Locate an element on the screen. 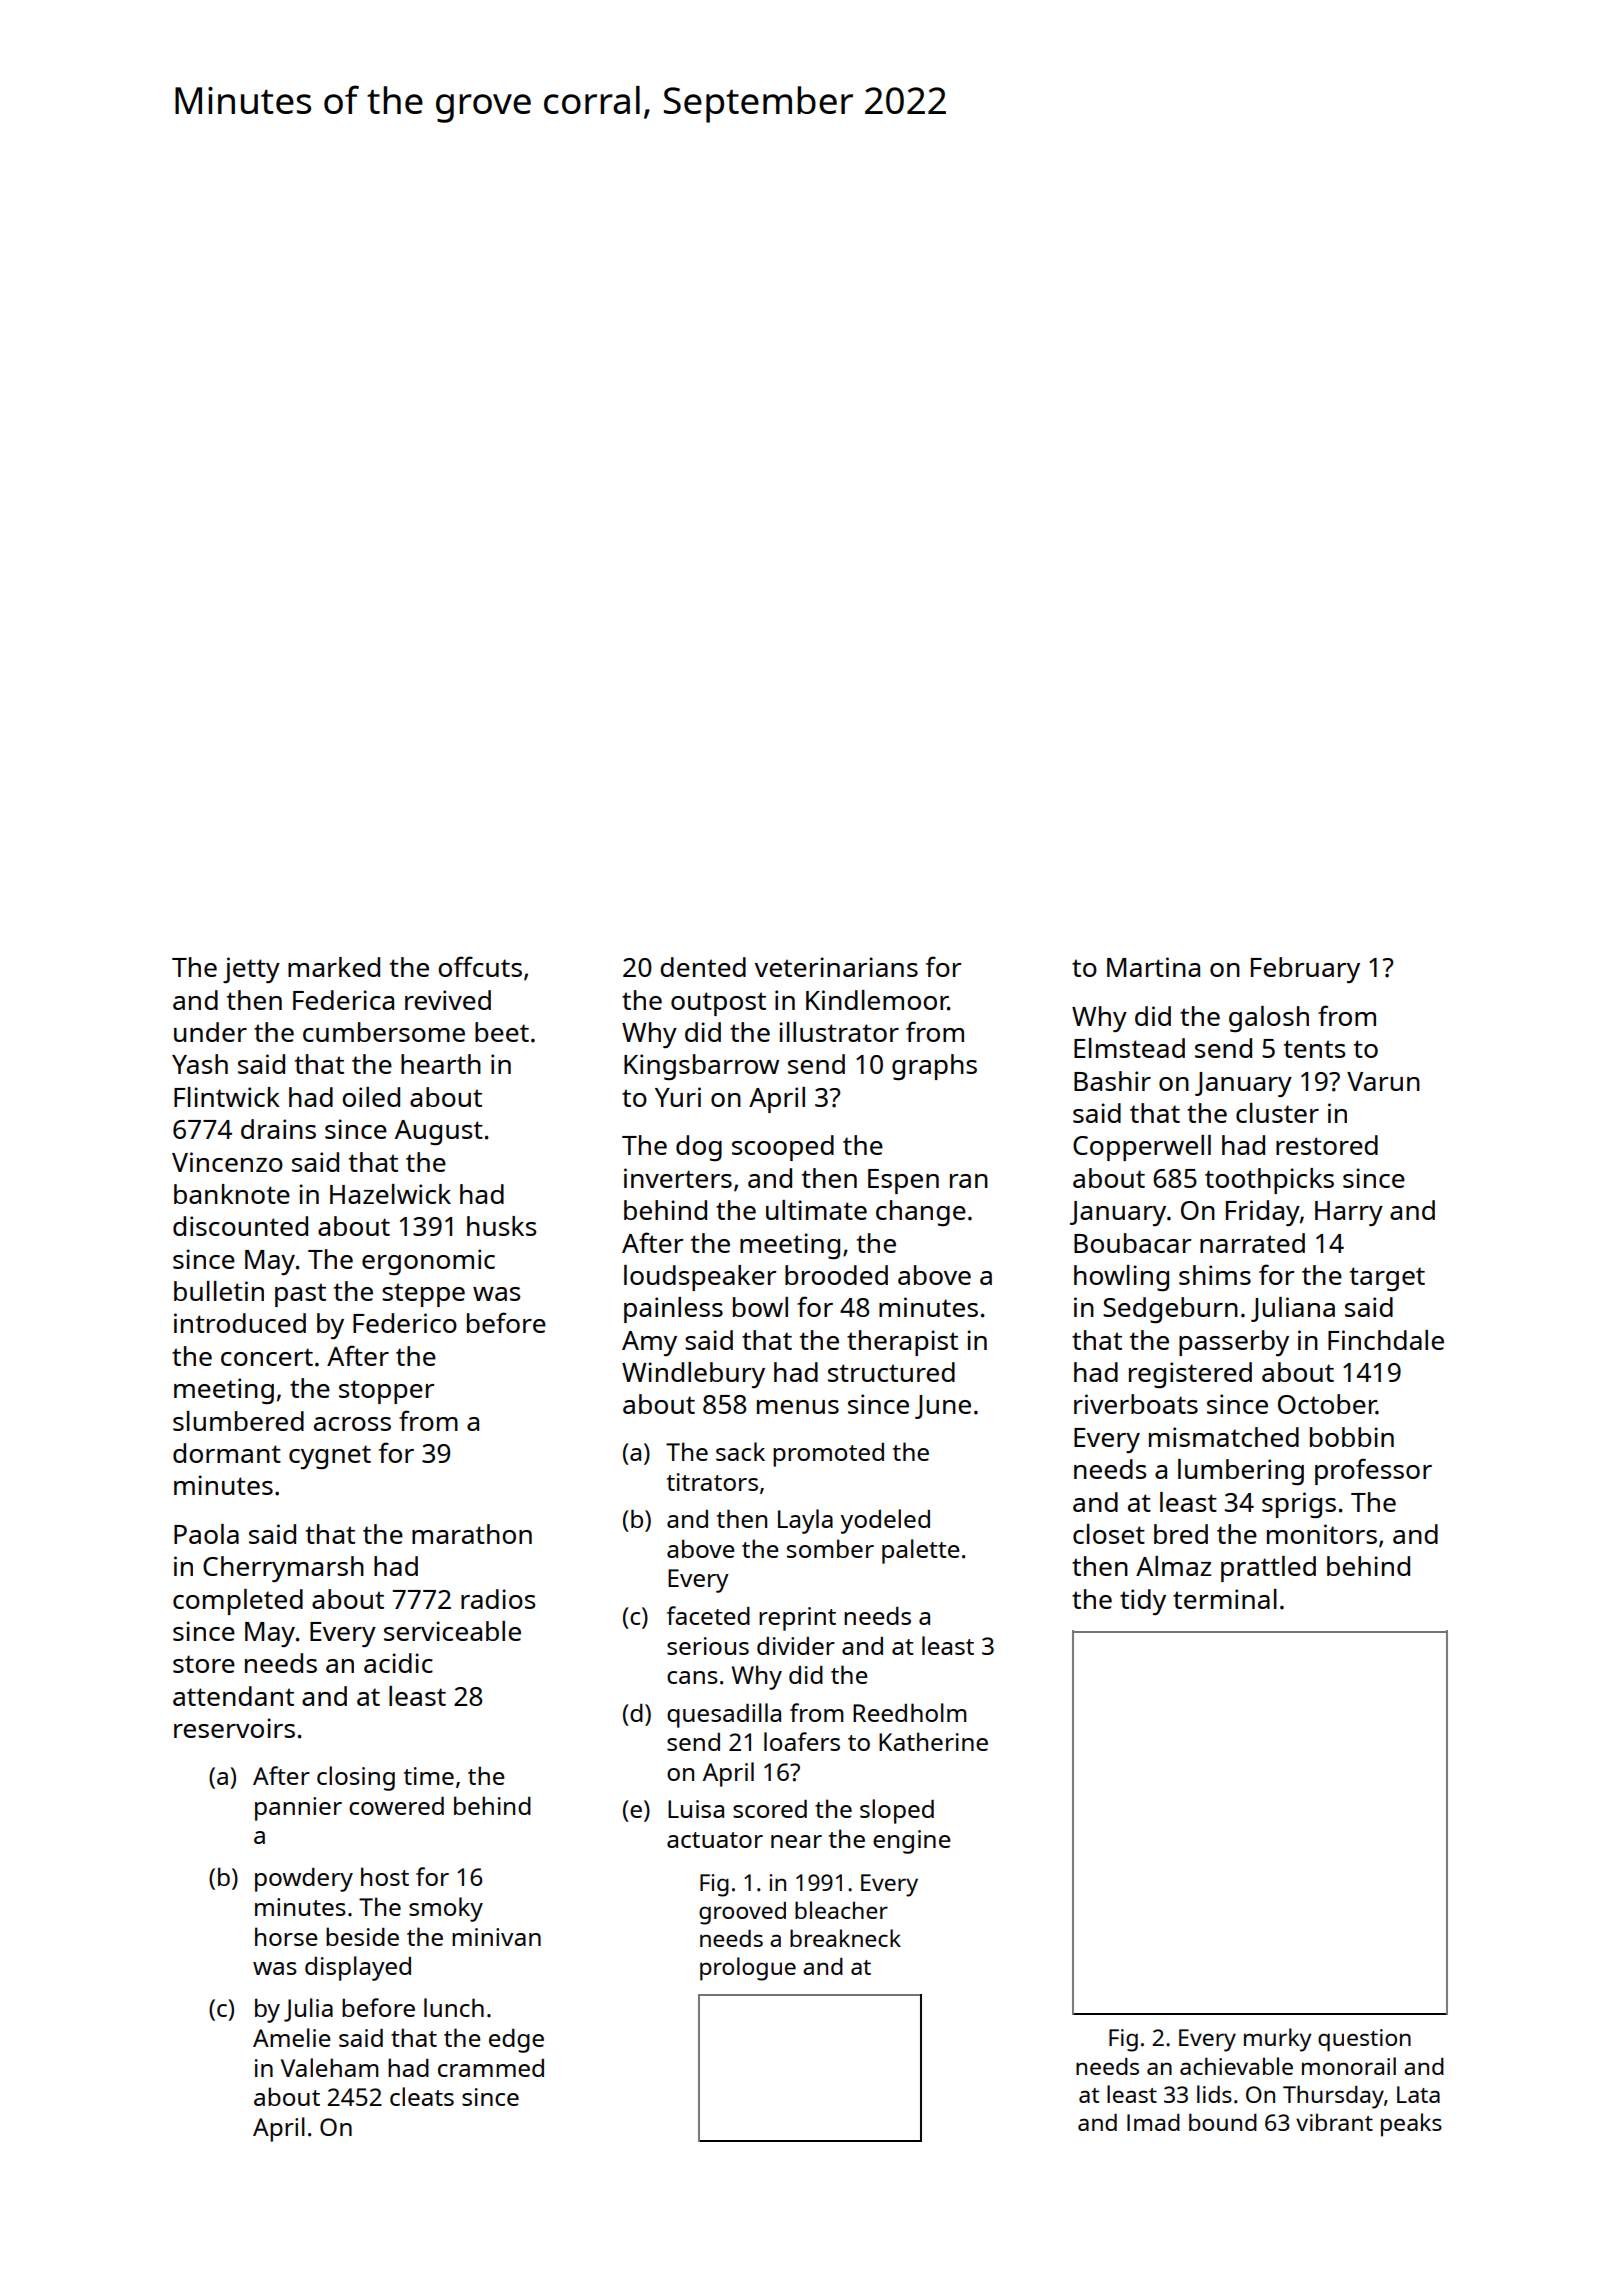 Image resolution: width=1620 pixels, height=2292 pixels. Imad is located at coordinates (1153, 2122).
